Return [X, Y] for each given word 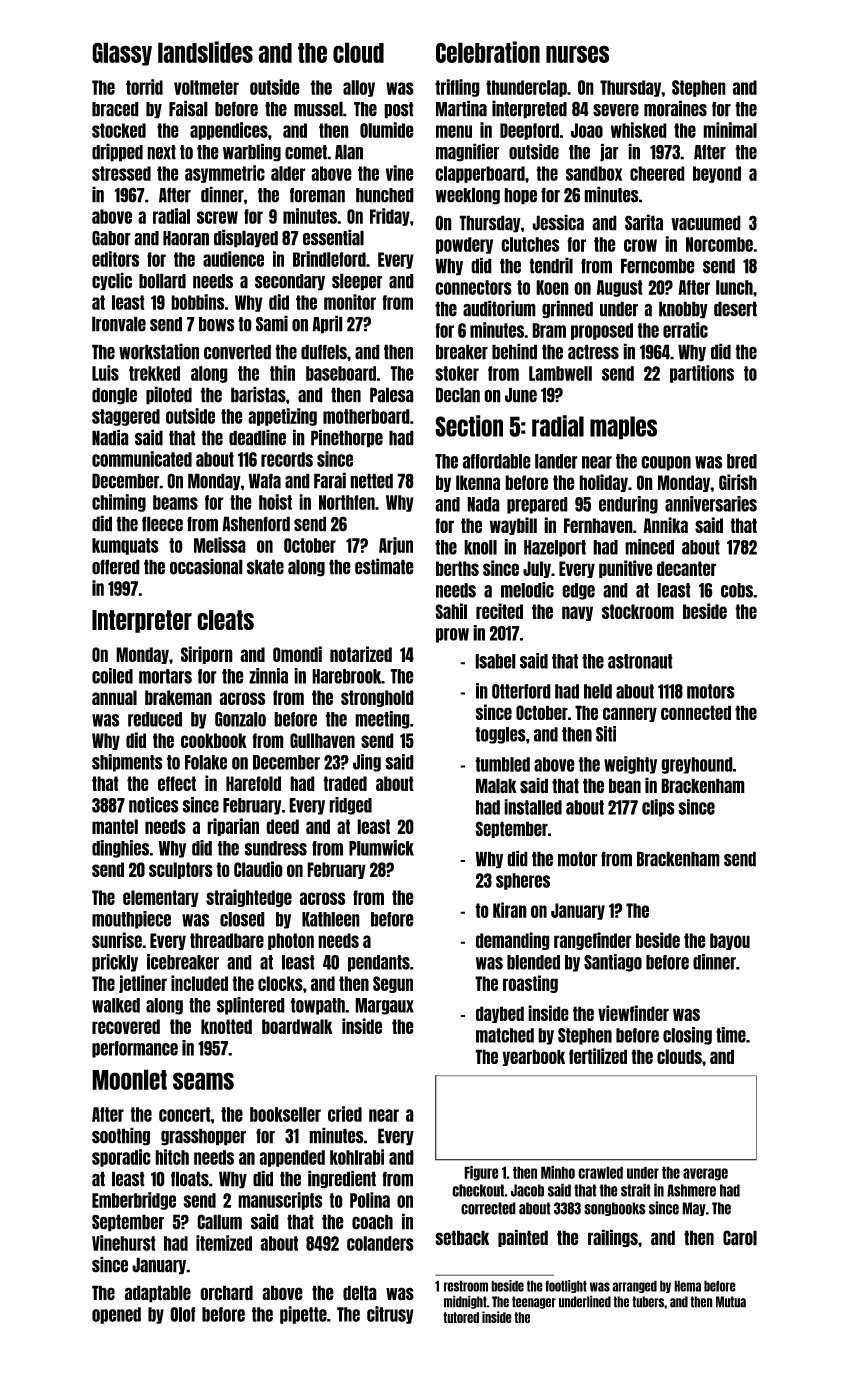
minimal [730, 130]
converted [237, 352]
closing [687, 1036]
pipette [303, 1315]
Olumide [387, 130]
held [598, 691]
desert [735, 309]
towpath [318, 1006]
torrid [144, 87]
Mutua [731, 1302]
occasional [206, 566]
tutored [461, 1317]
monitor [350, 302]
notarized [361, 654]
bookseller [285, 1114]
